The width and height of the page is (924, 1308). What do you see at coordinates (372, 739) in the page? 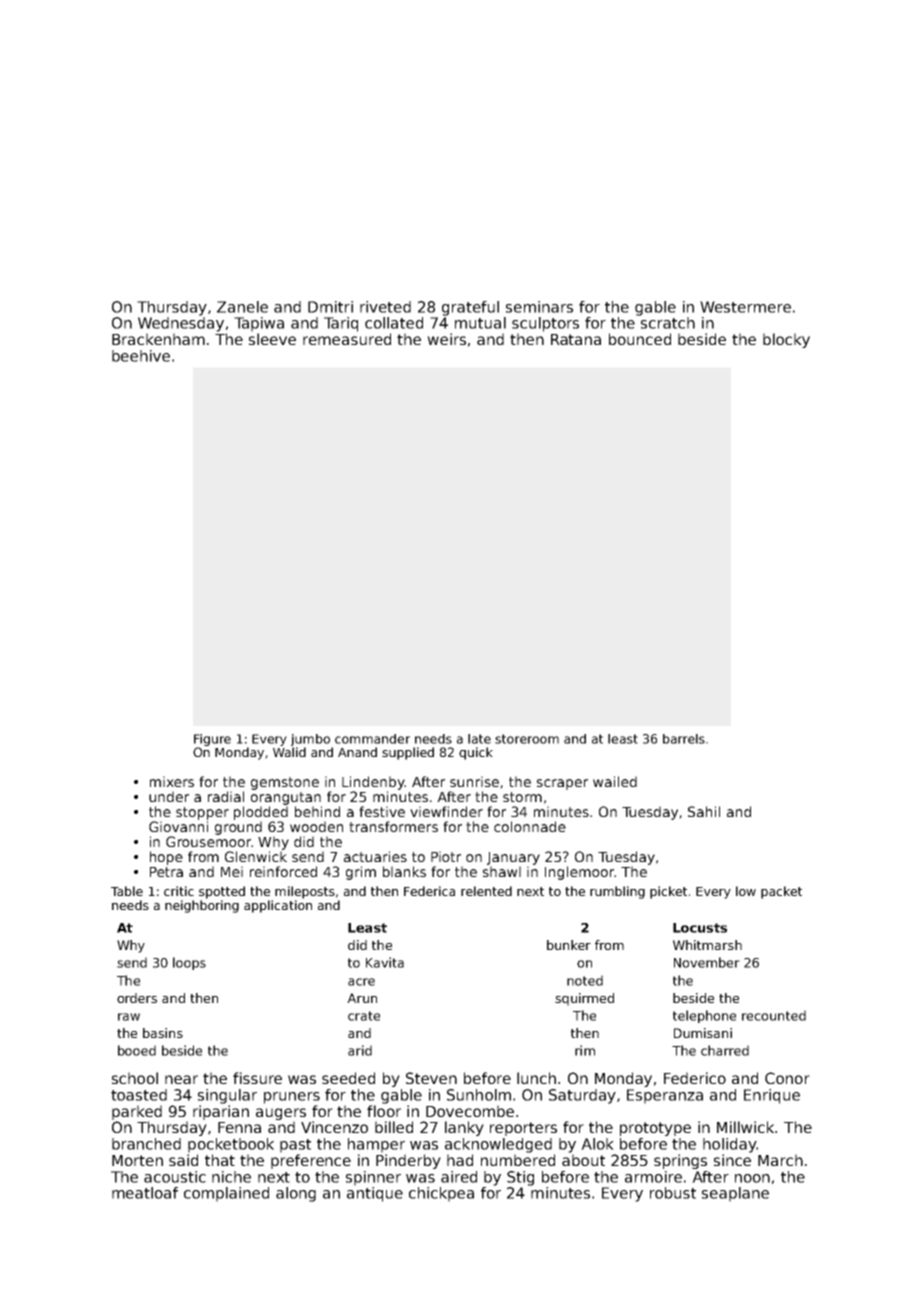
I see `commander` at bounding box center [372, 739].
